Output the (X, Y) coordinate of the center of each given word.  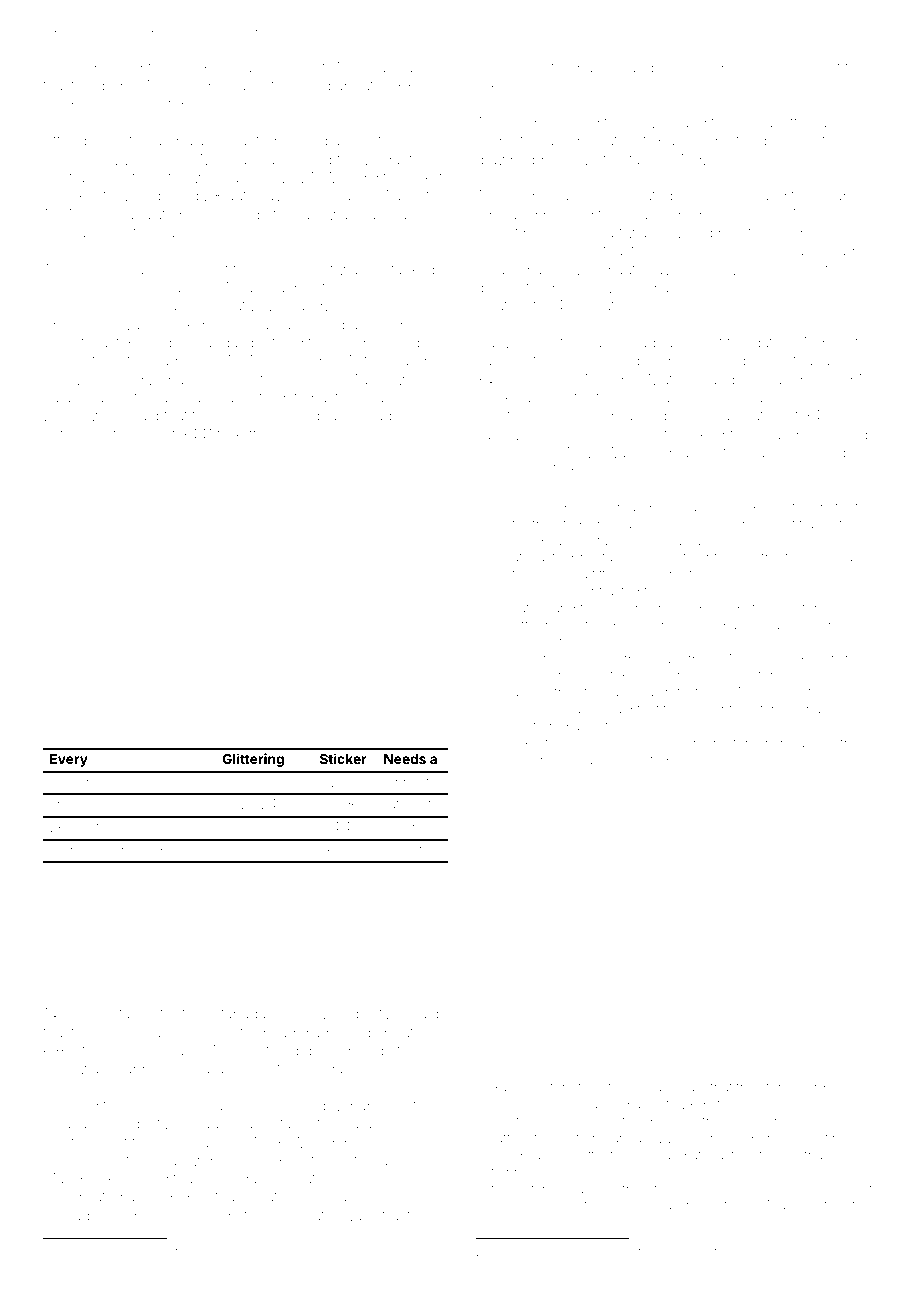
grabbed (139, 1070)
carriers (728, 195)
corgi (523, 124)
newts (87, 827)
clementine (813, 1138)
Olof (411, 849)
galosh (65, 161)
